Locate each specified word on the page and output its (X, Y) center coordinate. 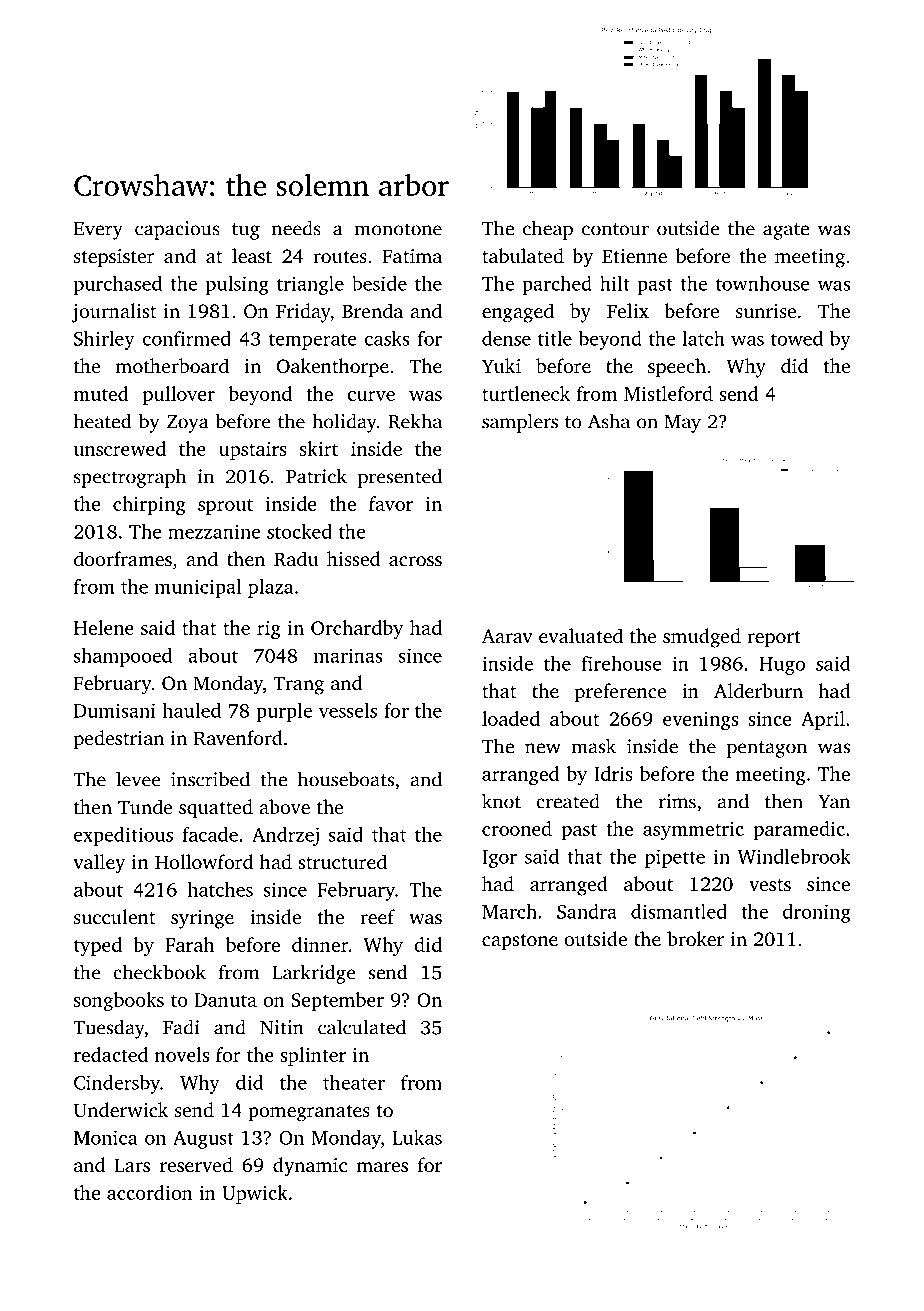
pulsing (237, 285)
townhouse (763, 283)
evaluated (581, 635)
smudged (702, 638)
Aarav (507, 636)
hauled (192, 710)
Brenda (372, 310)
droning (817, 913)
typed (98, 946)
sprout (225, 507)
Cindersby (117, 1084)
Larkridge (314, 974)
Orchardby (357, 629)
